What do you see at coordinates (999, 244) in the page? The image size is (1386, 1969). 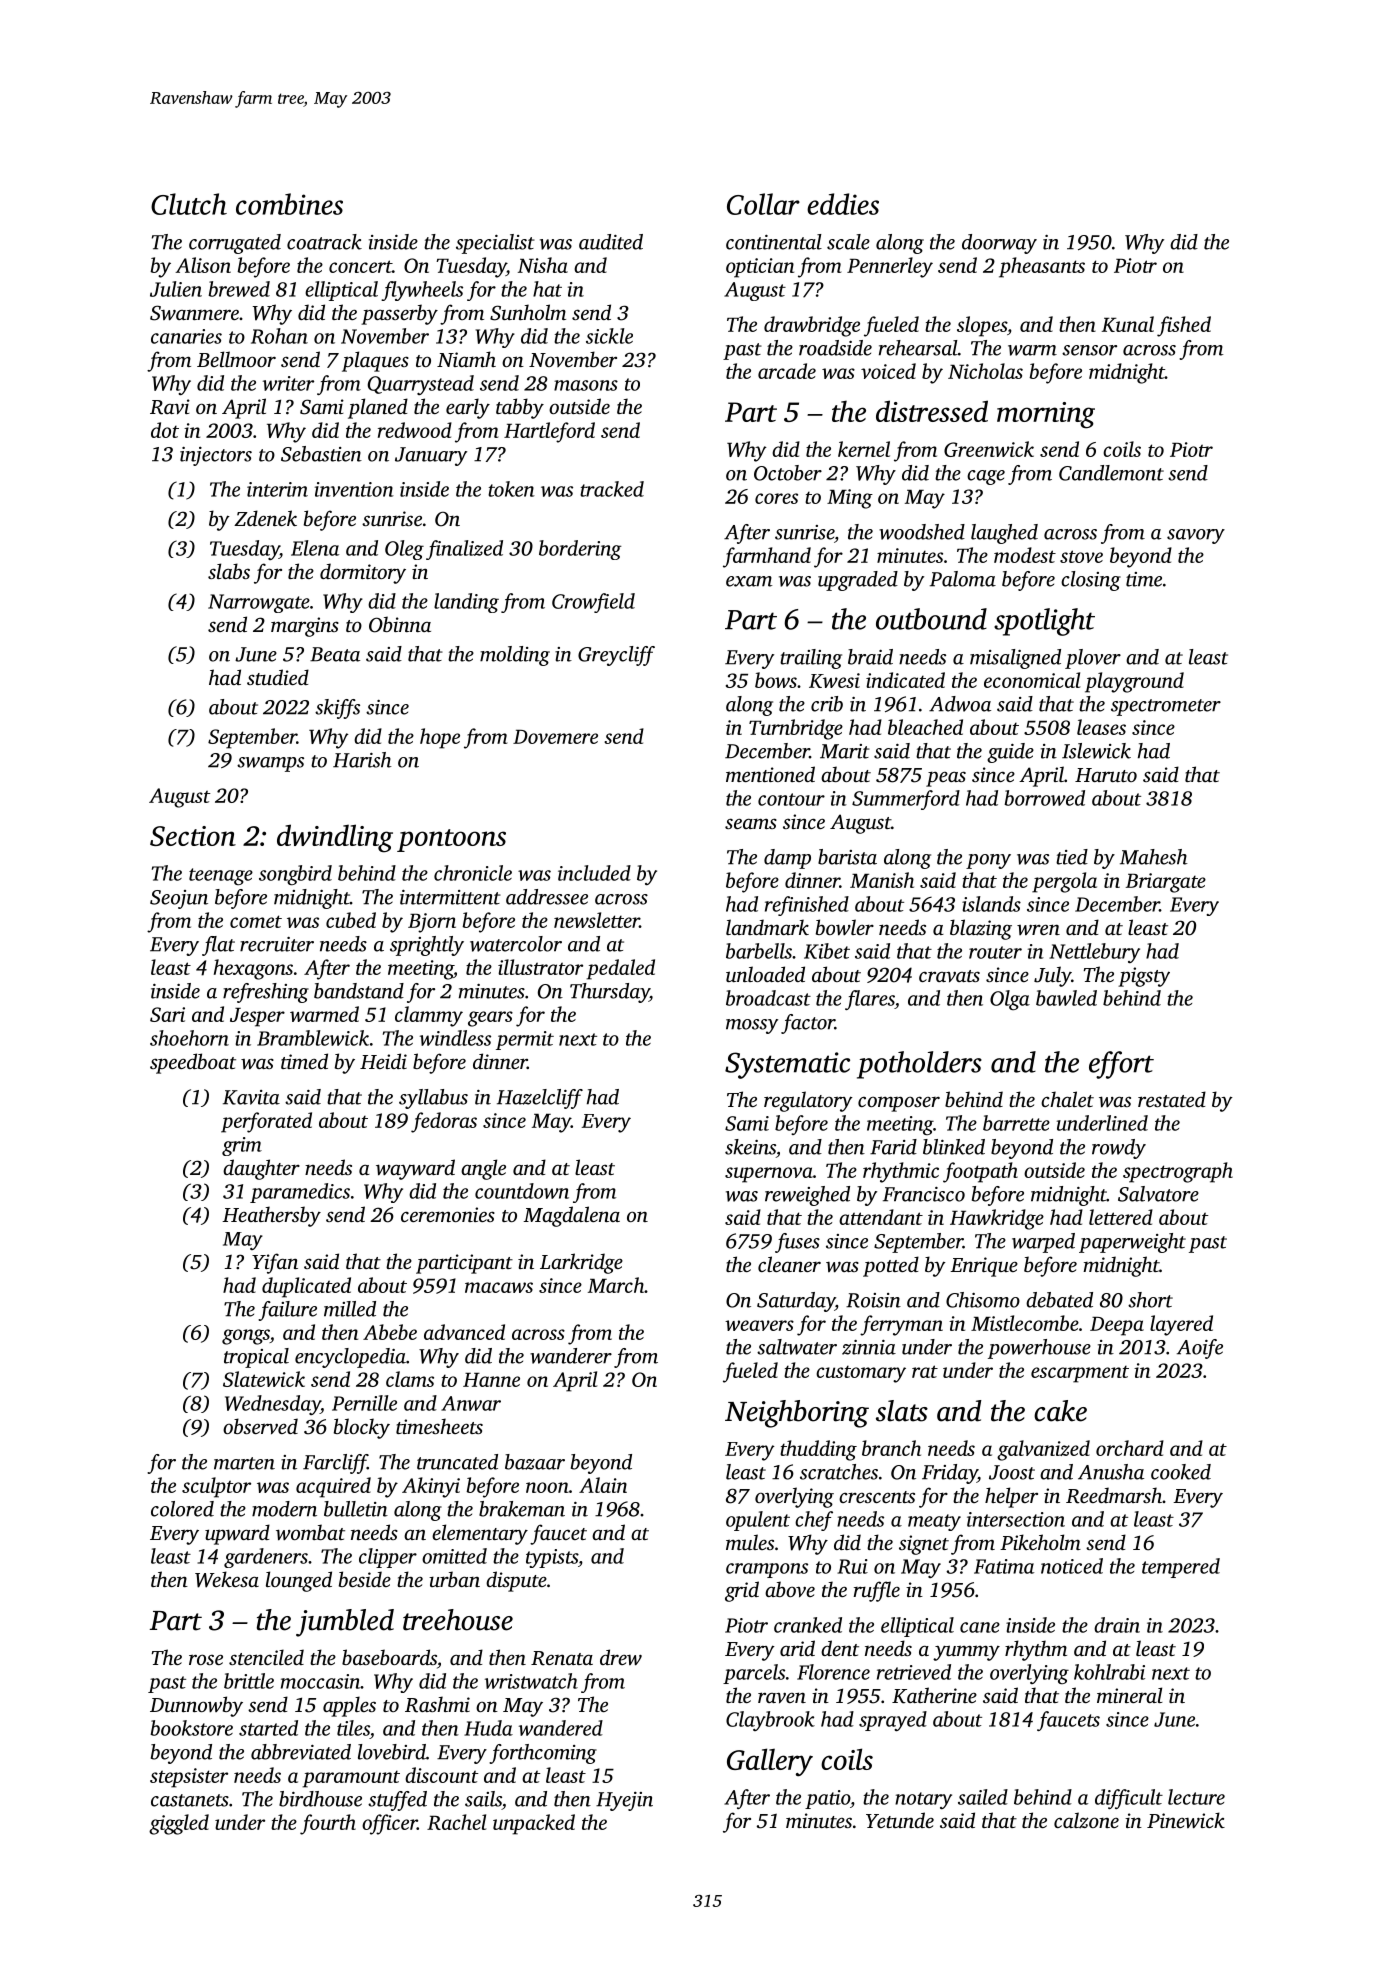 I see `doorway` at bounding box center [999, 244].
